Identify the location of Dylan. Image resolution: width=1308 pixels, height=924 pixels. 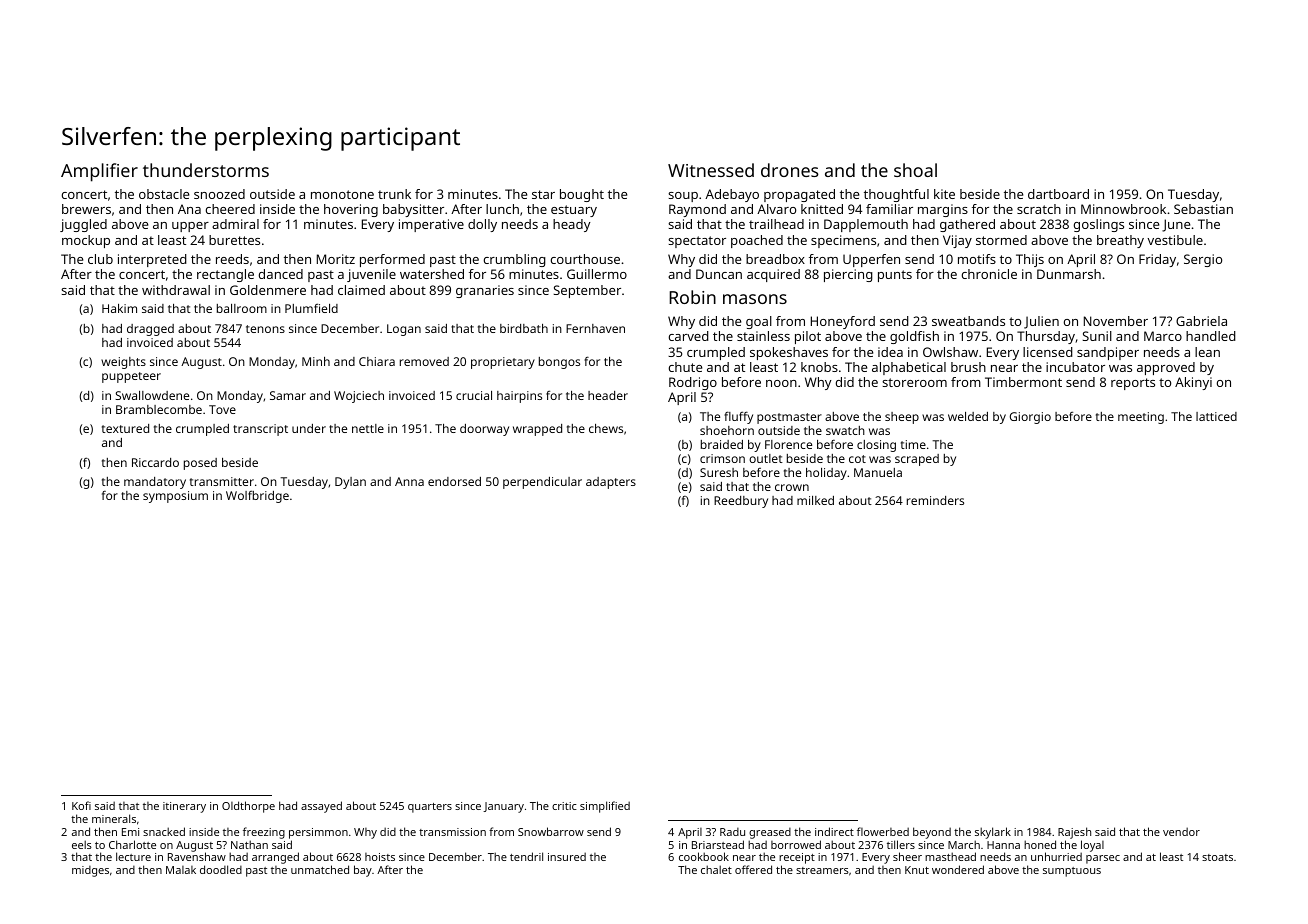
(350, 483).
